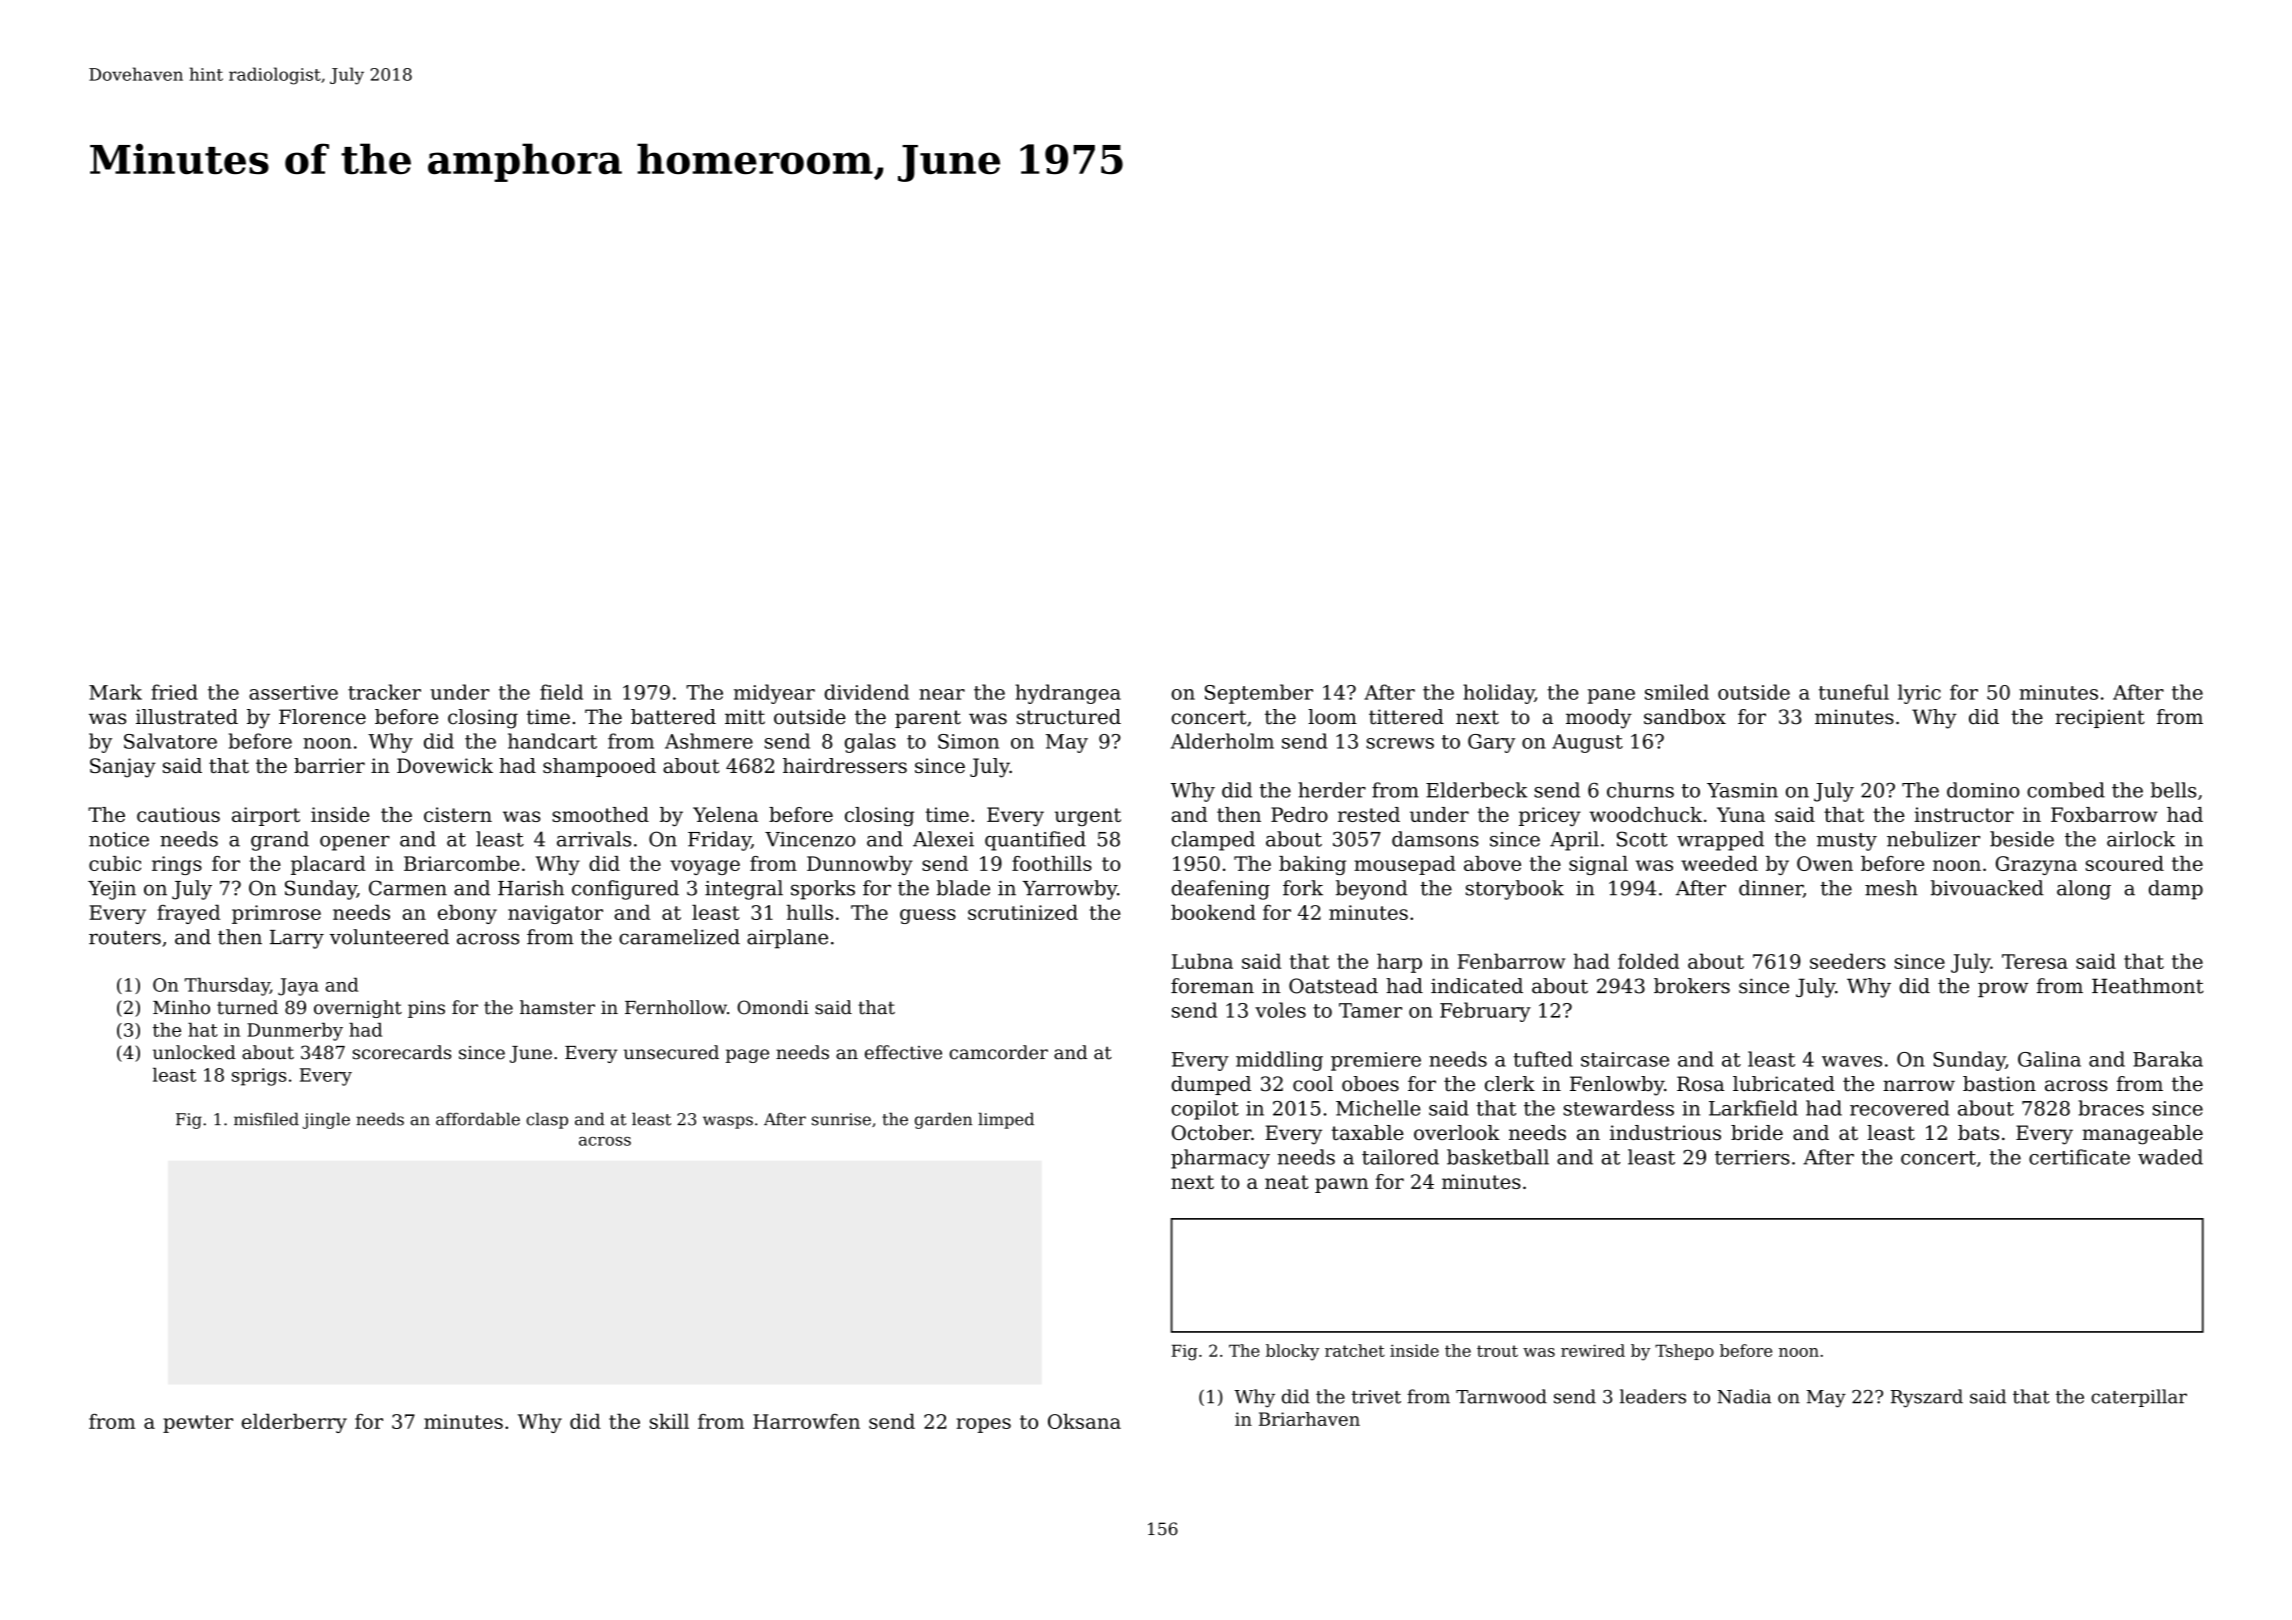  Describe the element at coordinates (2049, 1059) in the page. I see `Galina` at that location.
